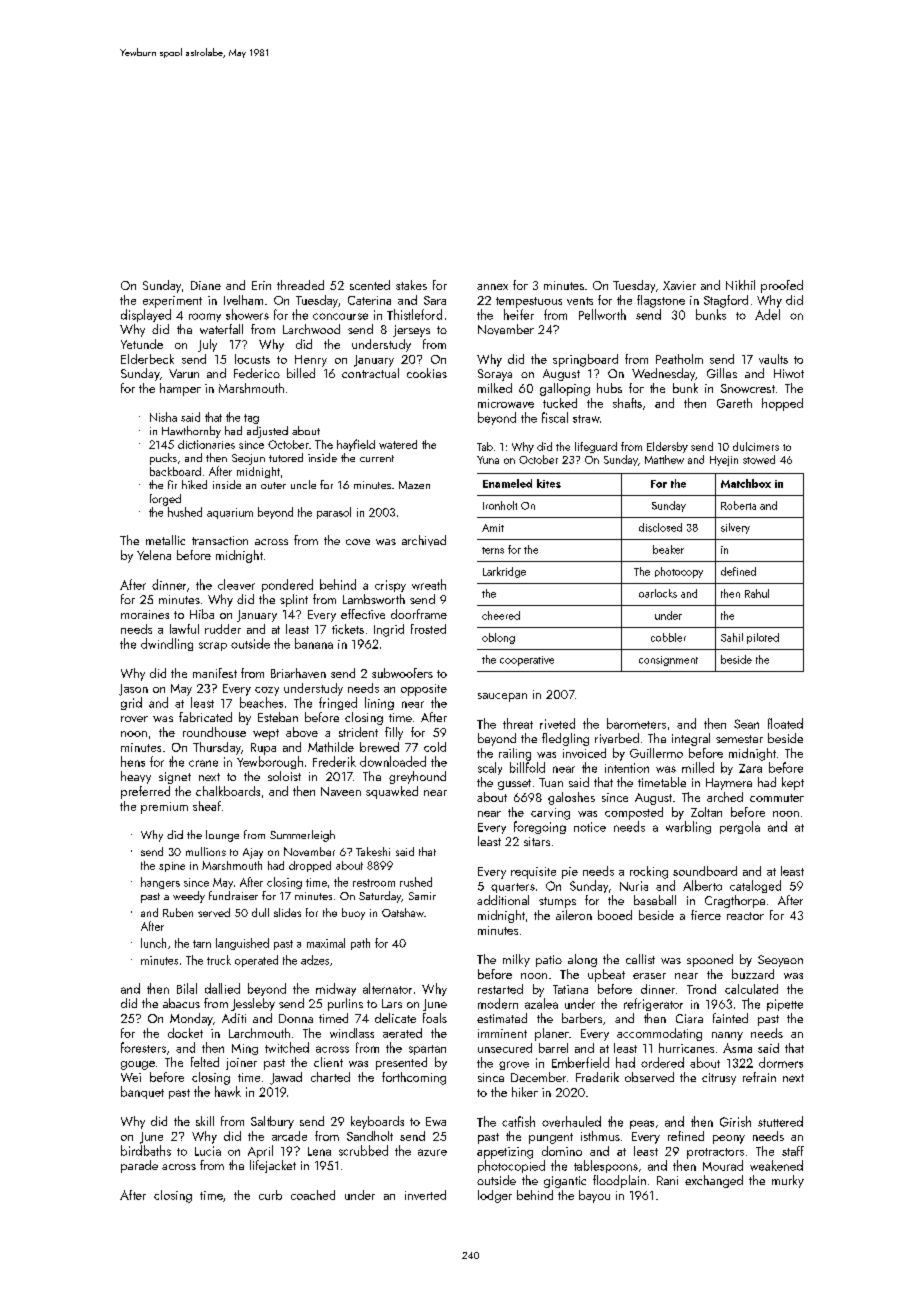  Describe the element at coordinates (557, 723) in the screenshot. I see `riveted` at that location.
